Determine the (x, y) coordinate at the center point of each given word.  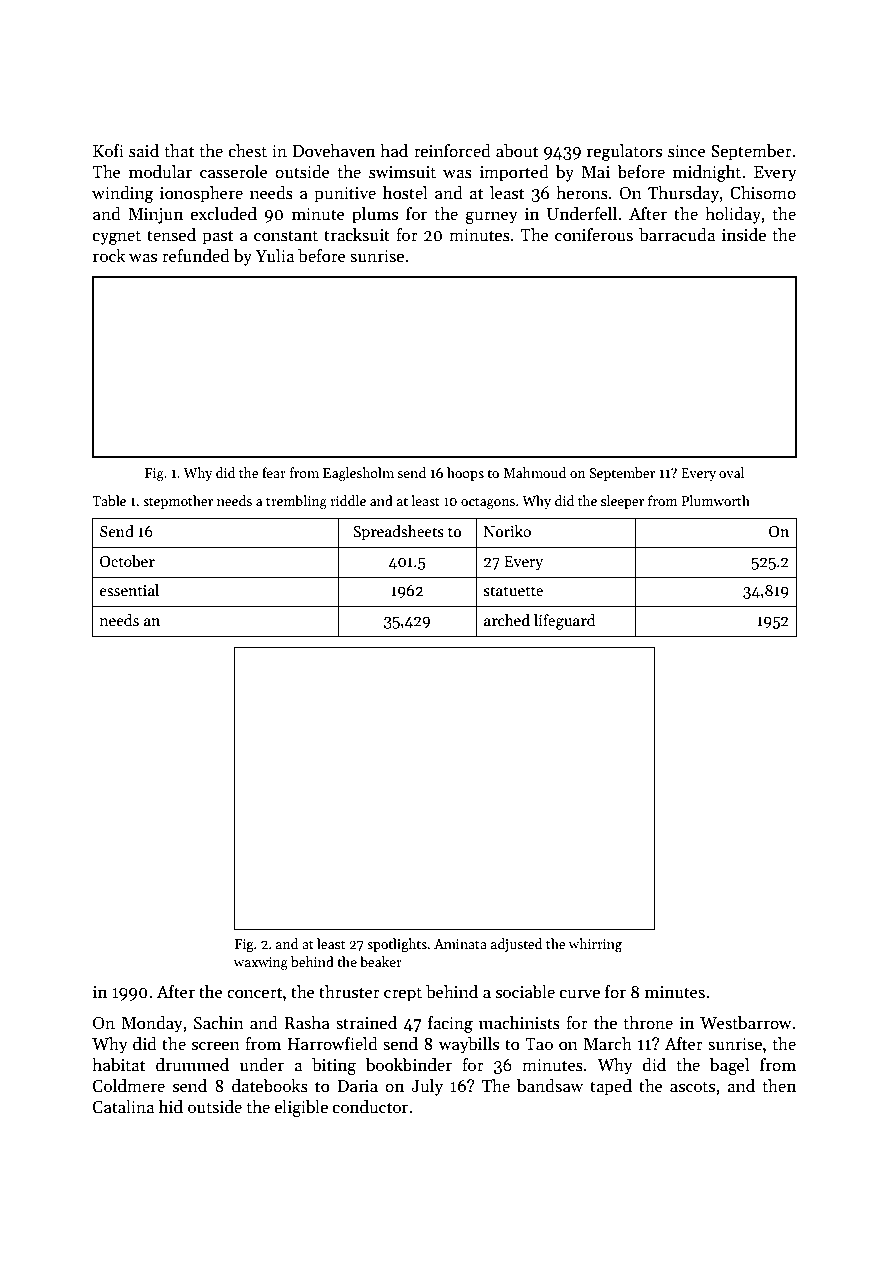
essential (129, 590)
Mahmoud (534, 472)
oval (731, 472)
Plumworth (715, 500)
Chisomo (763, 193)
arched (507, 620)
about (517, 151)
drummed (192, 1065)
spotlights (397, 945)
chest (248, 151)
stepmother (178, 502)
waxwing (261, 963)
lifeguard (564, 622)
